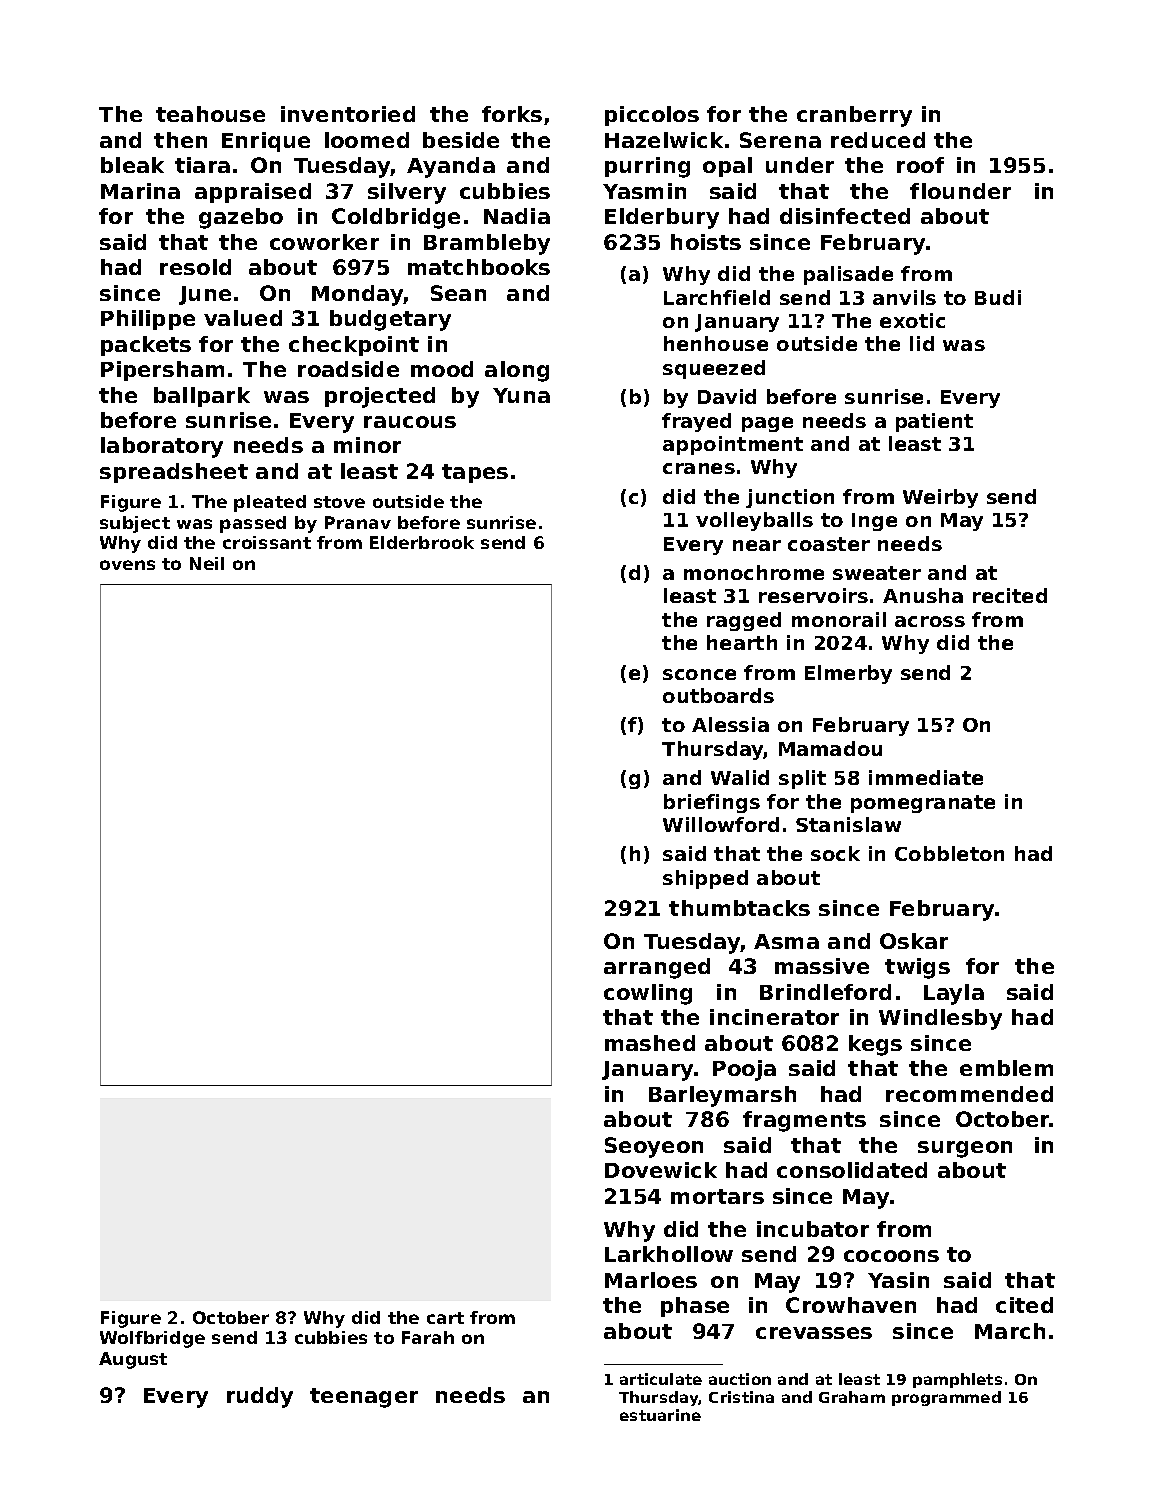  What do you see at coordinates (648, 994) in the screenshot?
I see `cowling` at bounding box center [648, 994].
